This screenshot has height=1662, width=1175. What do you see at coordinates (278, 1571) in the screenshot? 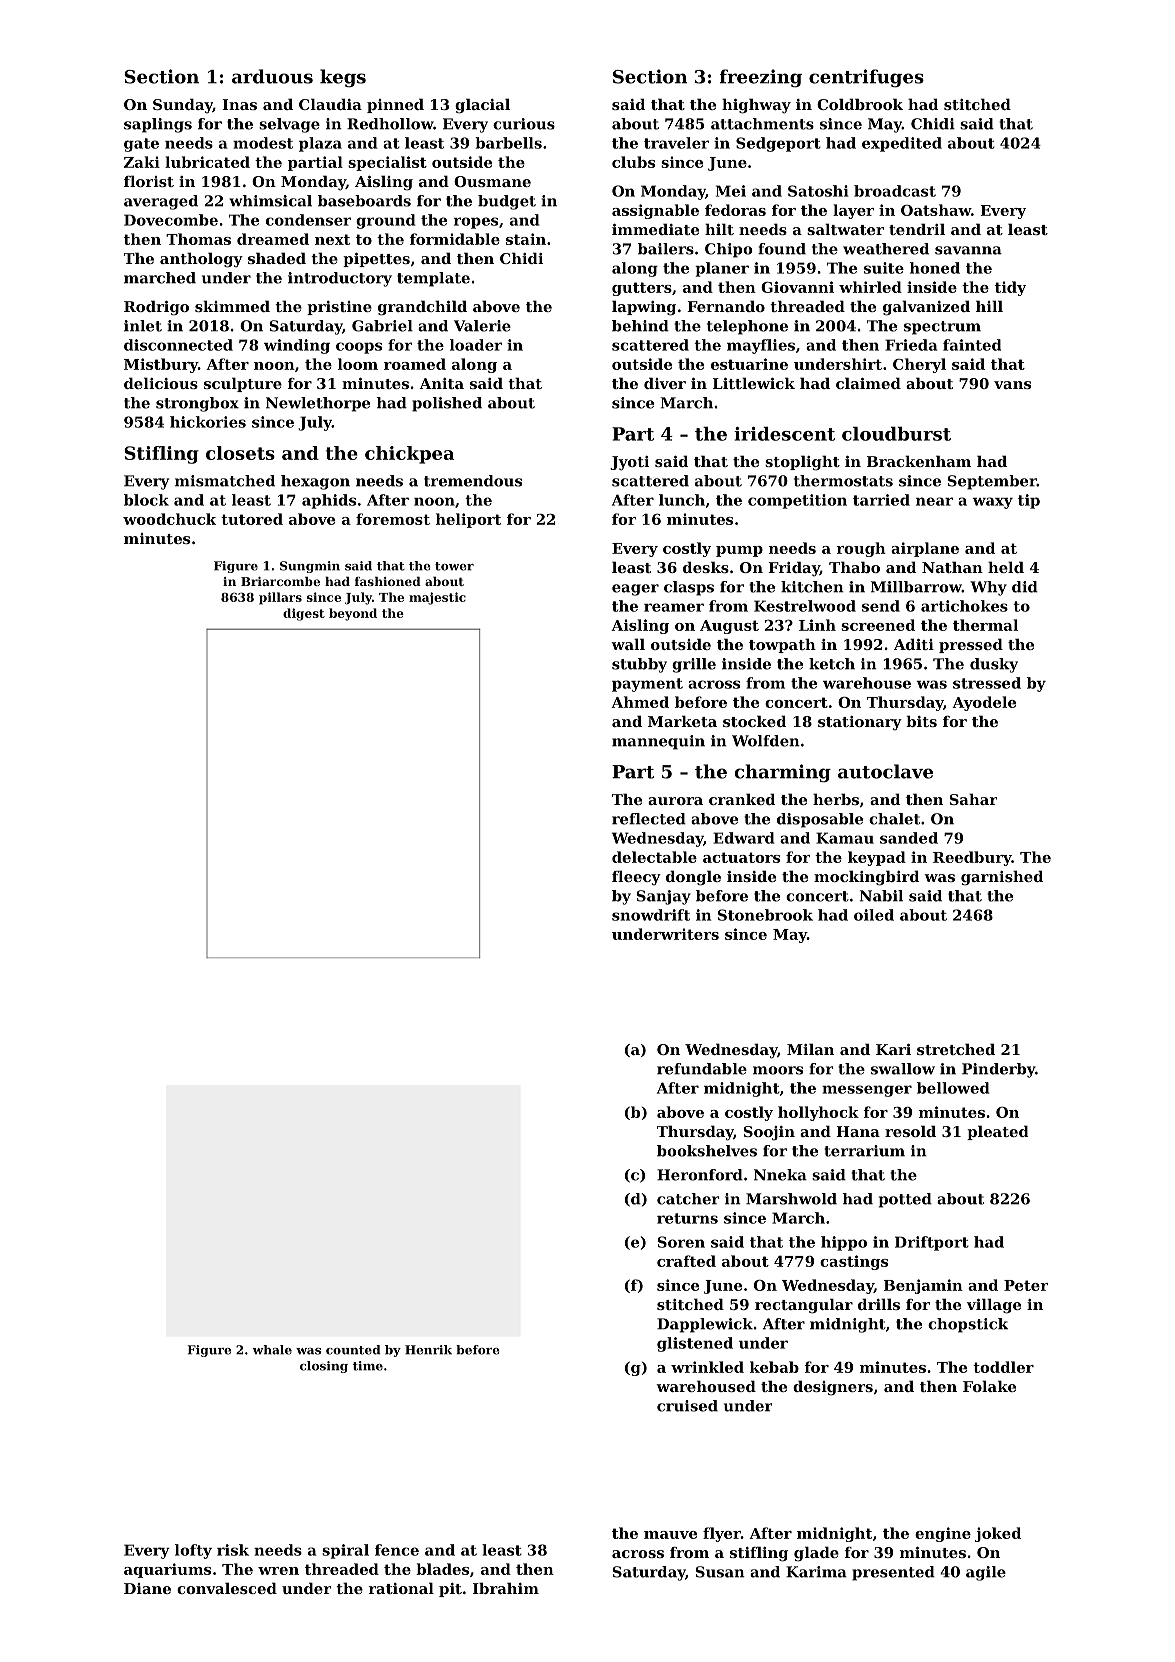
I see `wren` at bounding box center [278, 1571].
